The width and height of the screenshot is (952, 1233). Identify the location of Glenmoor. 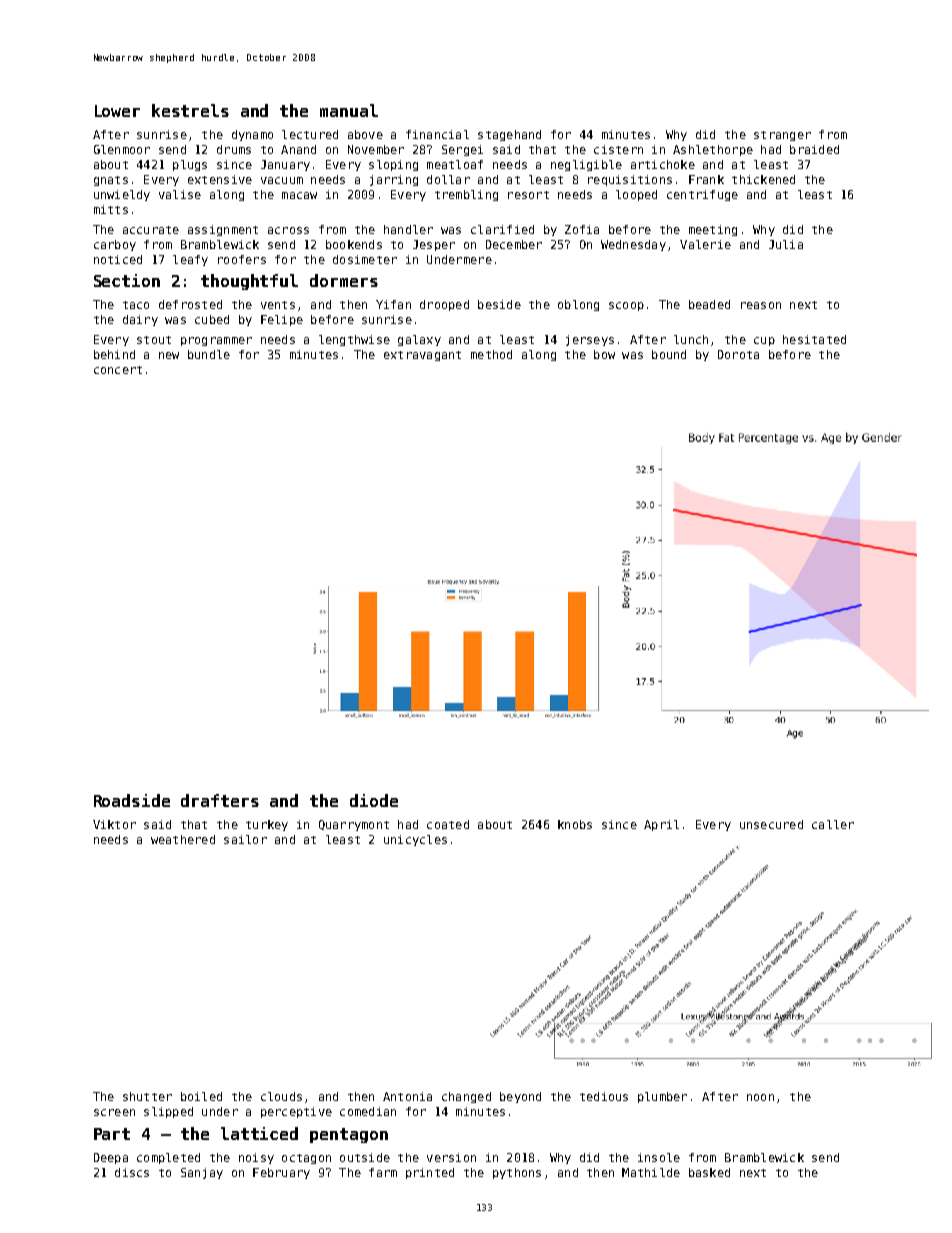
(122, 149).
